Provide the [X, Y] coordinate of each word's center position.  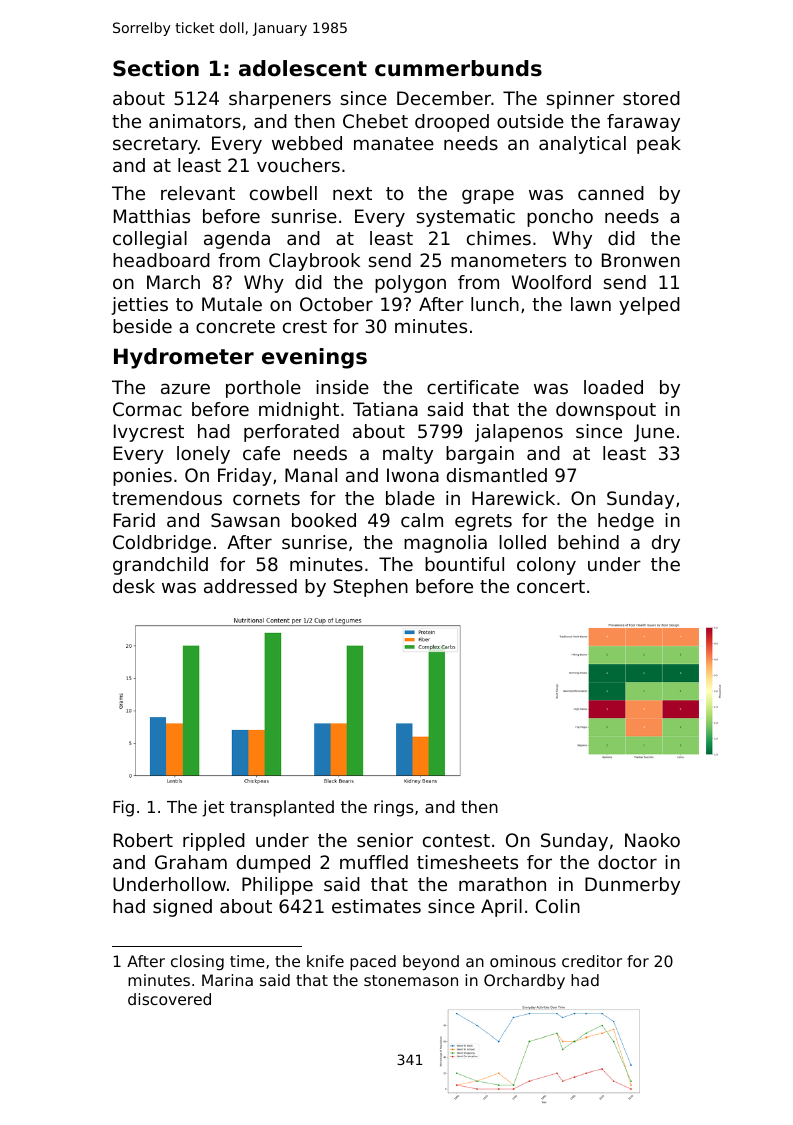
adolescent [303, 68]
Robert [143, 840]
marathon [502, 884]
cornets [266, 498]
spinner [580, 100]
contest [456, 840]
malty [408, 455]
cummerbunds [458, 68]
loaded [613, 387]
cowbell [283, 193]
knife [325, 961]
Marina [227, 980]
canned [611, 193]
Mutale [232, 304]
